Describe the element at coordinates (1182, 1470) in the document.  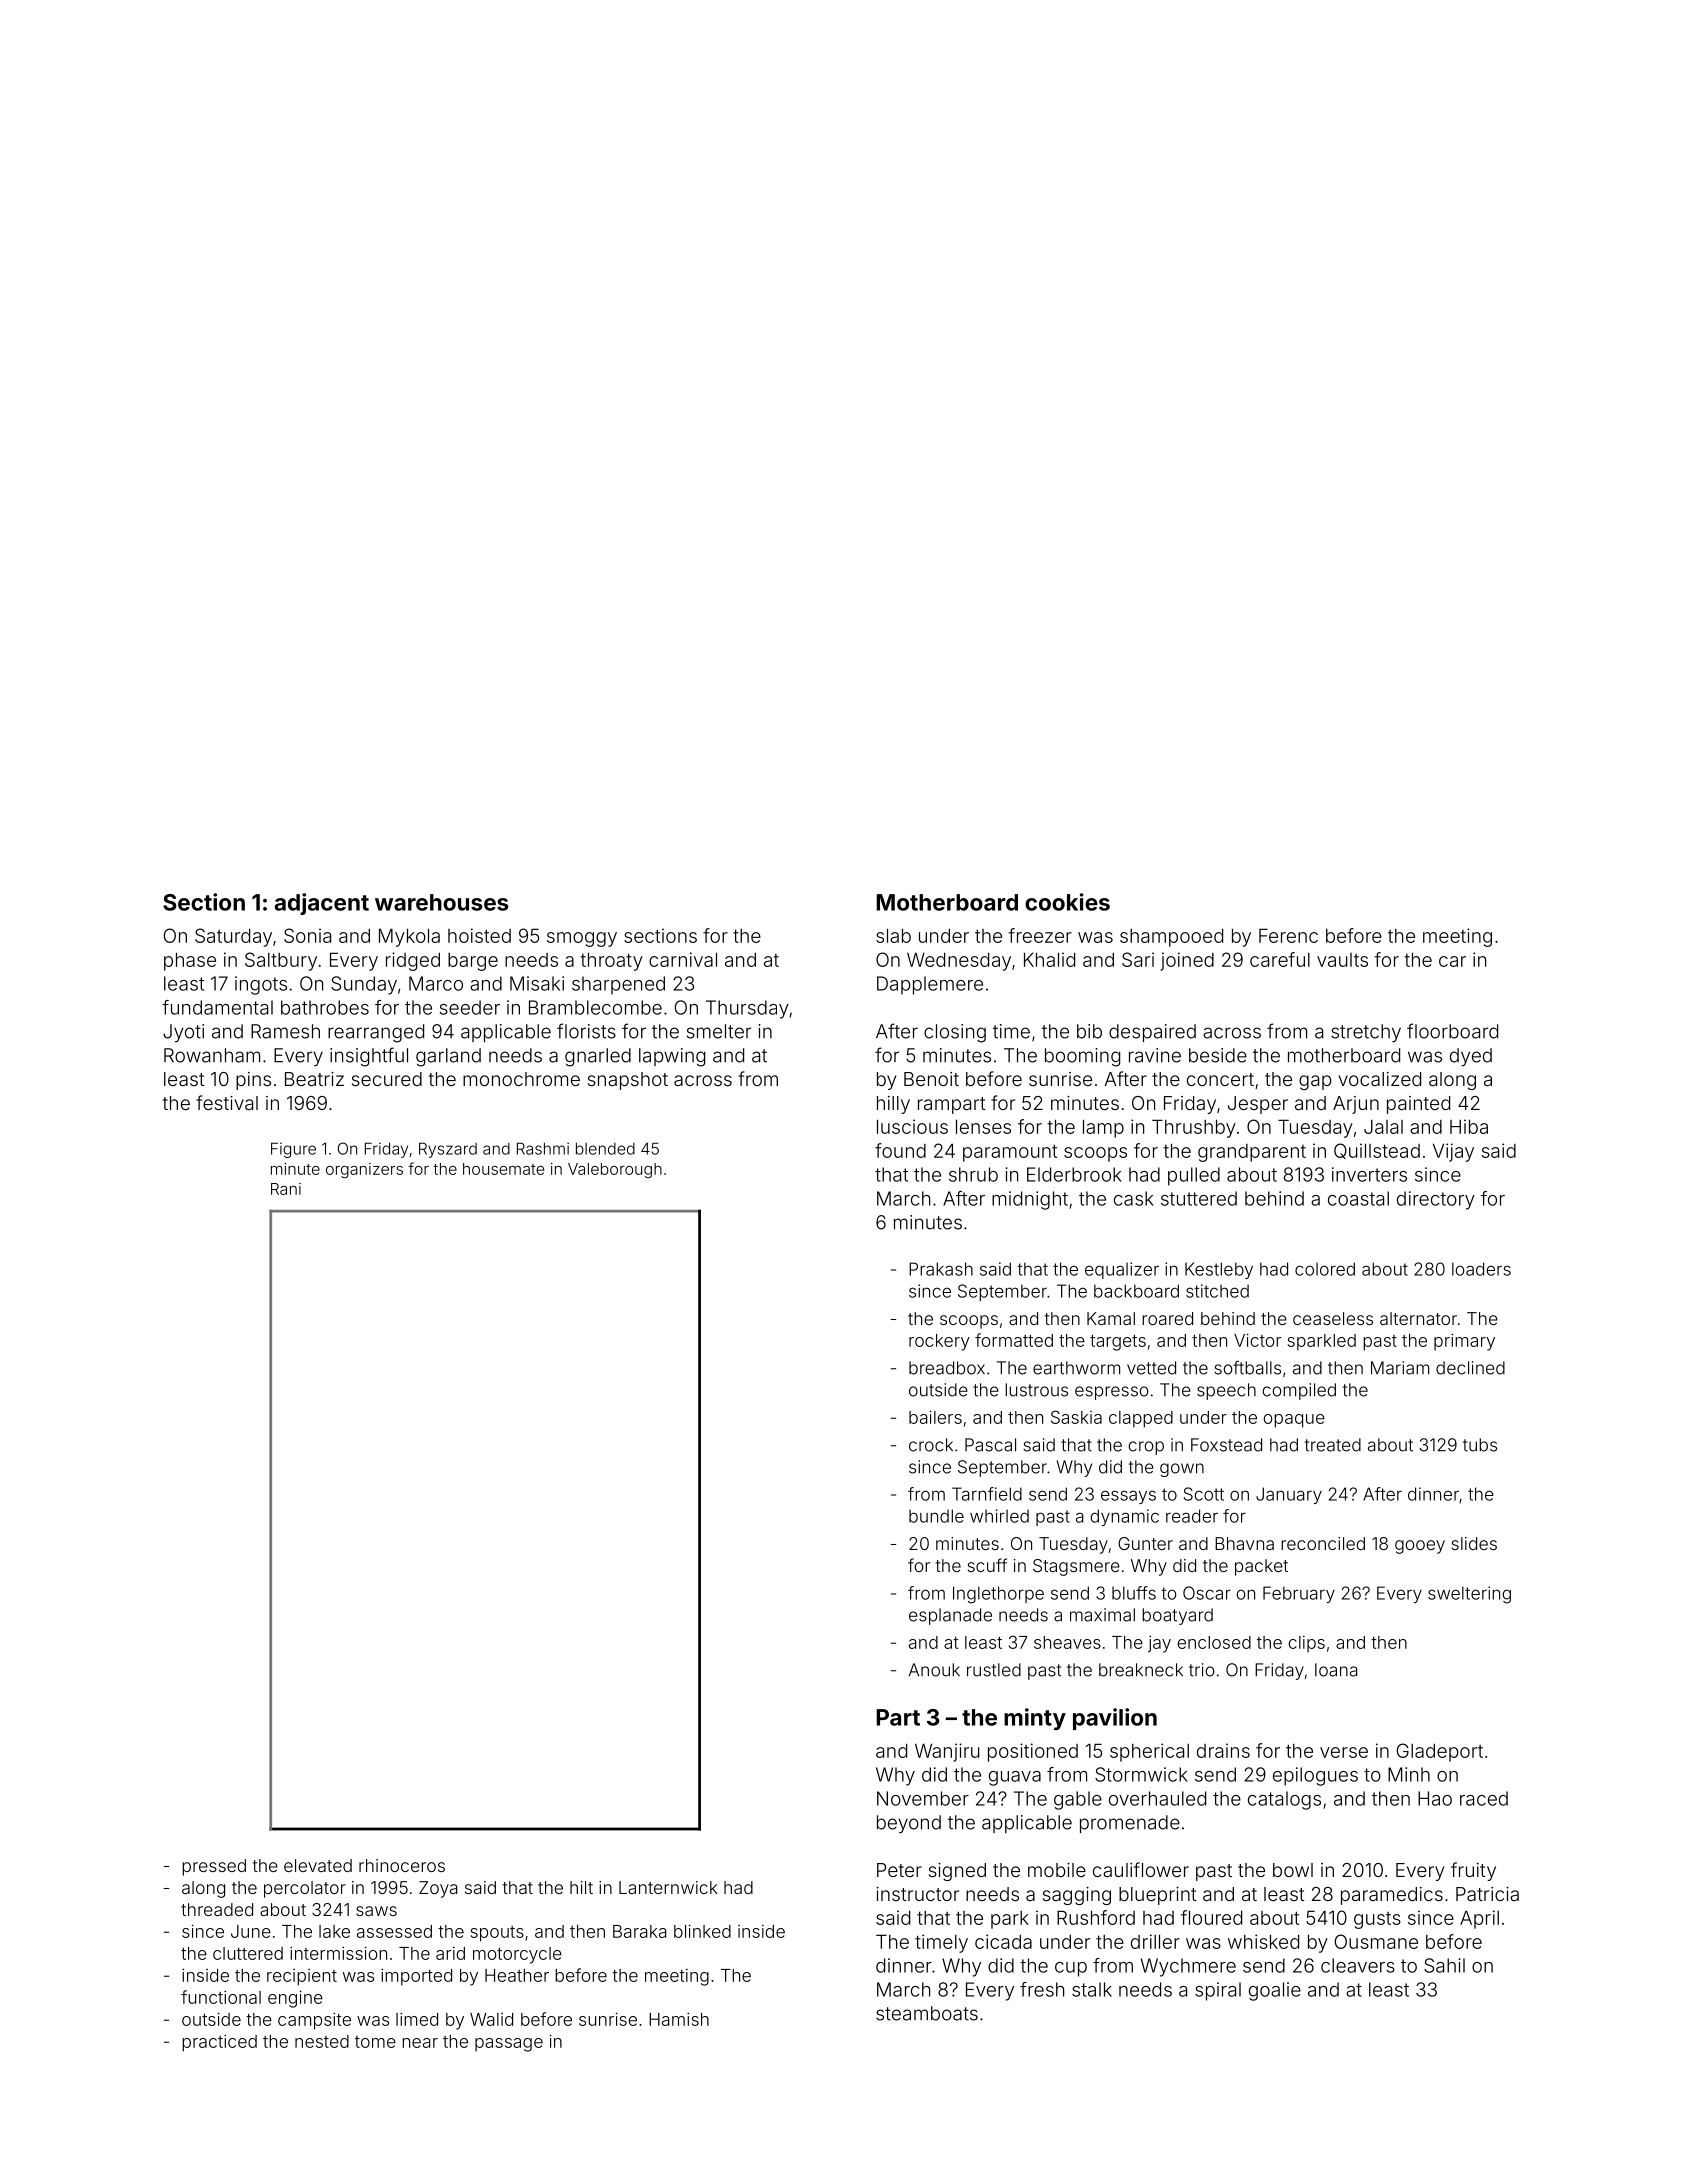
I see `gown` at that location.
